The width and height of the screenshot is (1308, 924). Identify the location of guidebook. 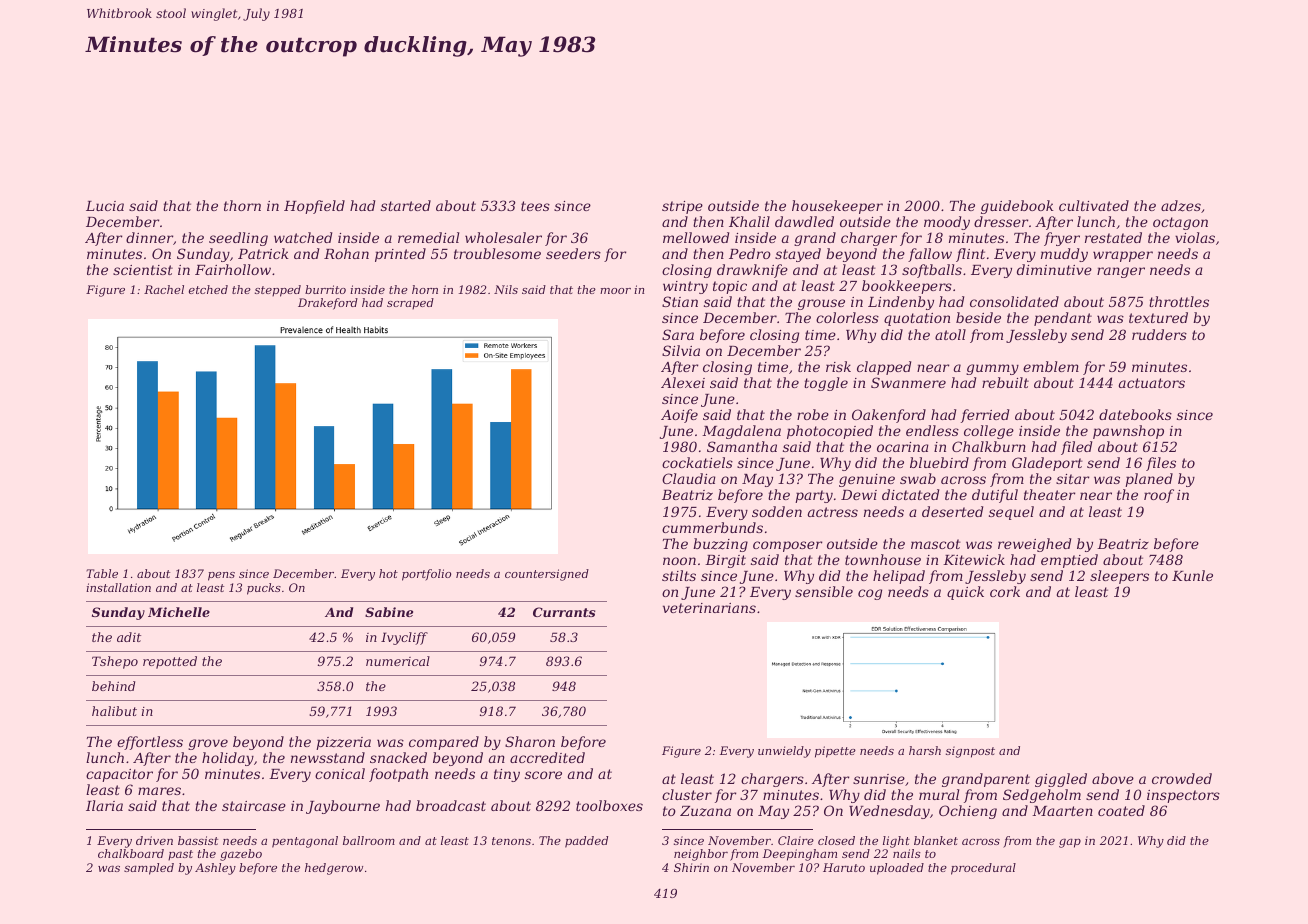
(1017, 207).
